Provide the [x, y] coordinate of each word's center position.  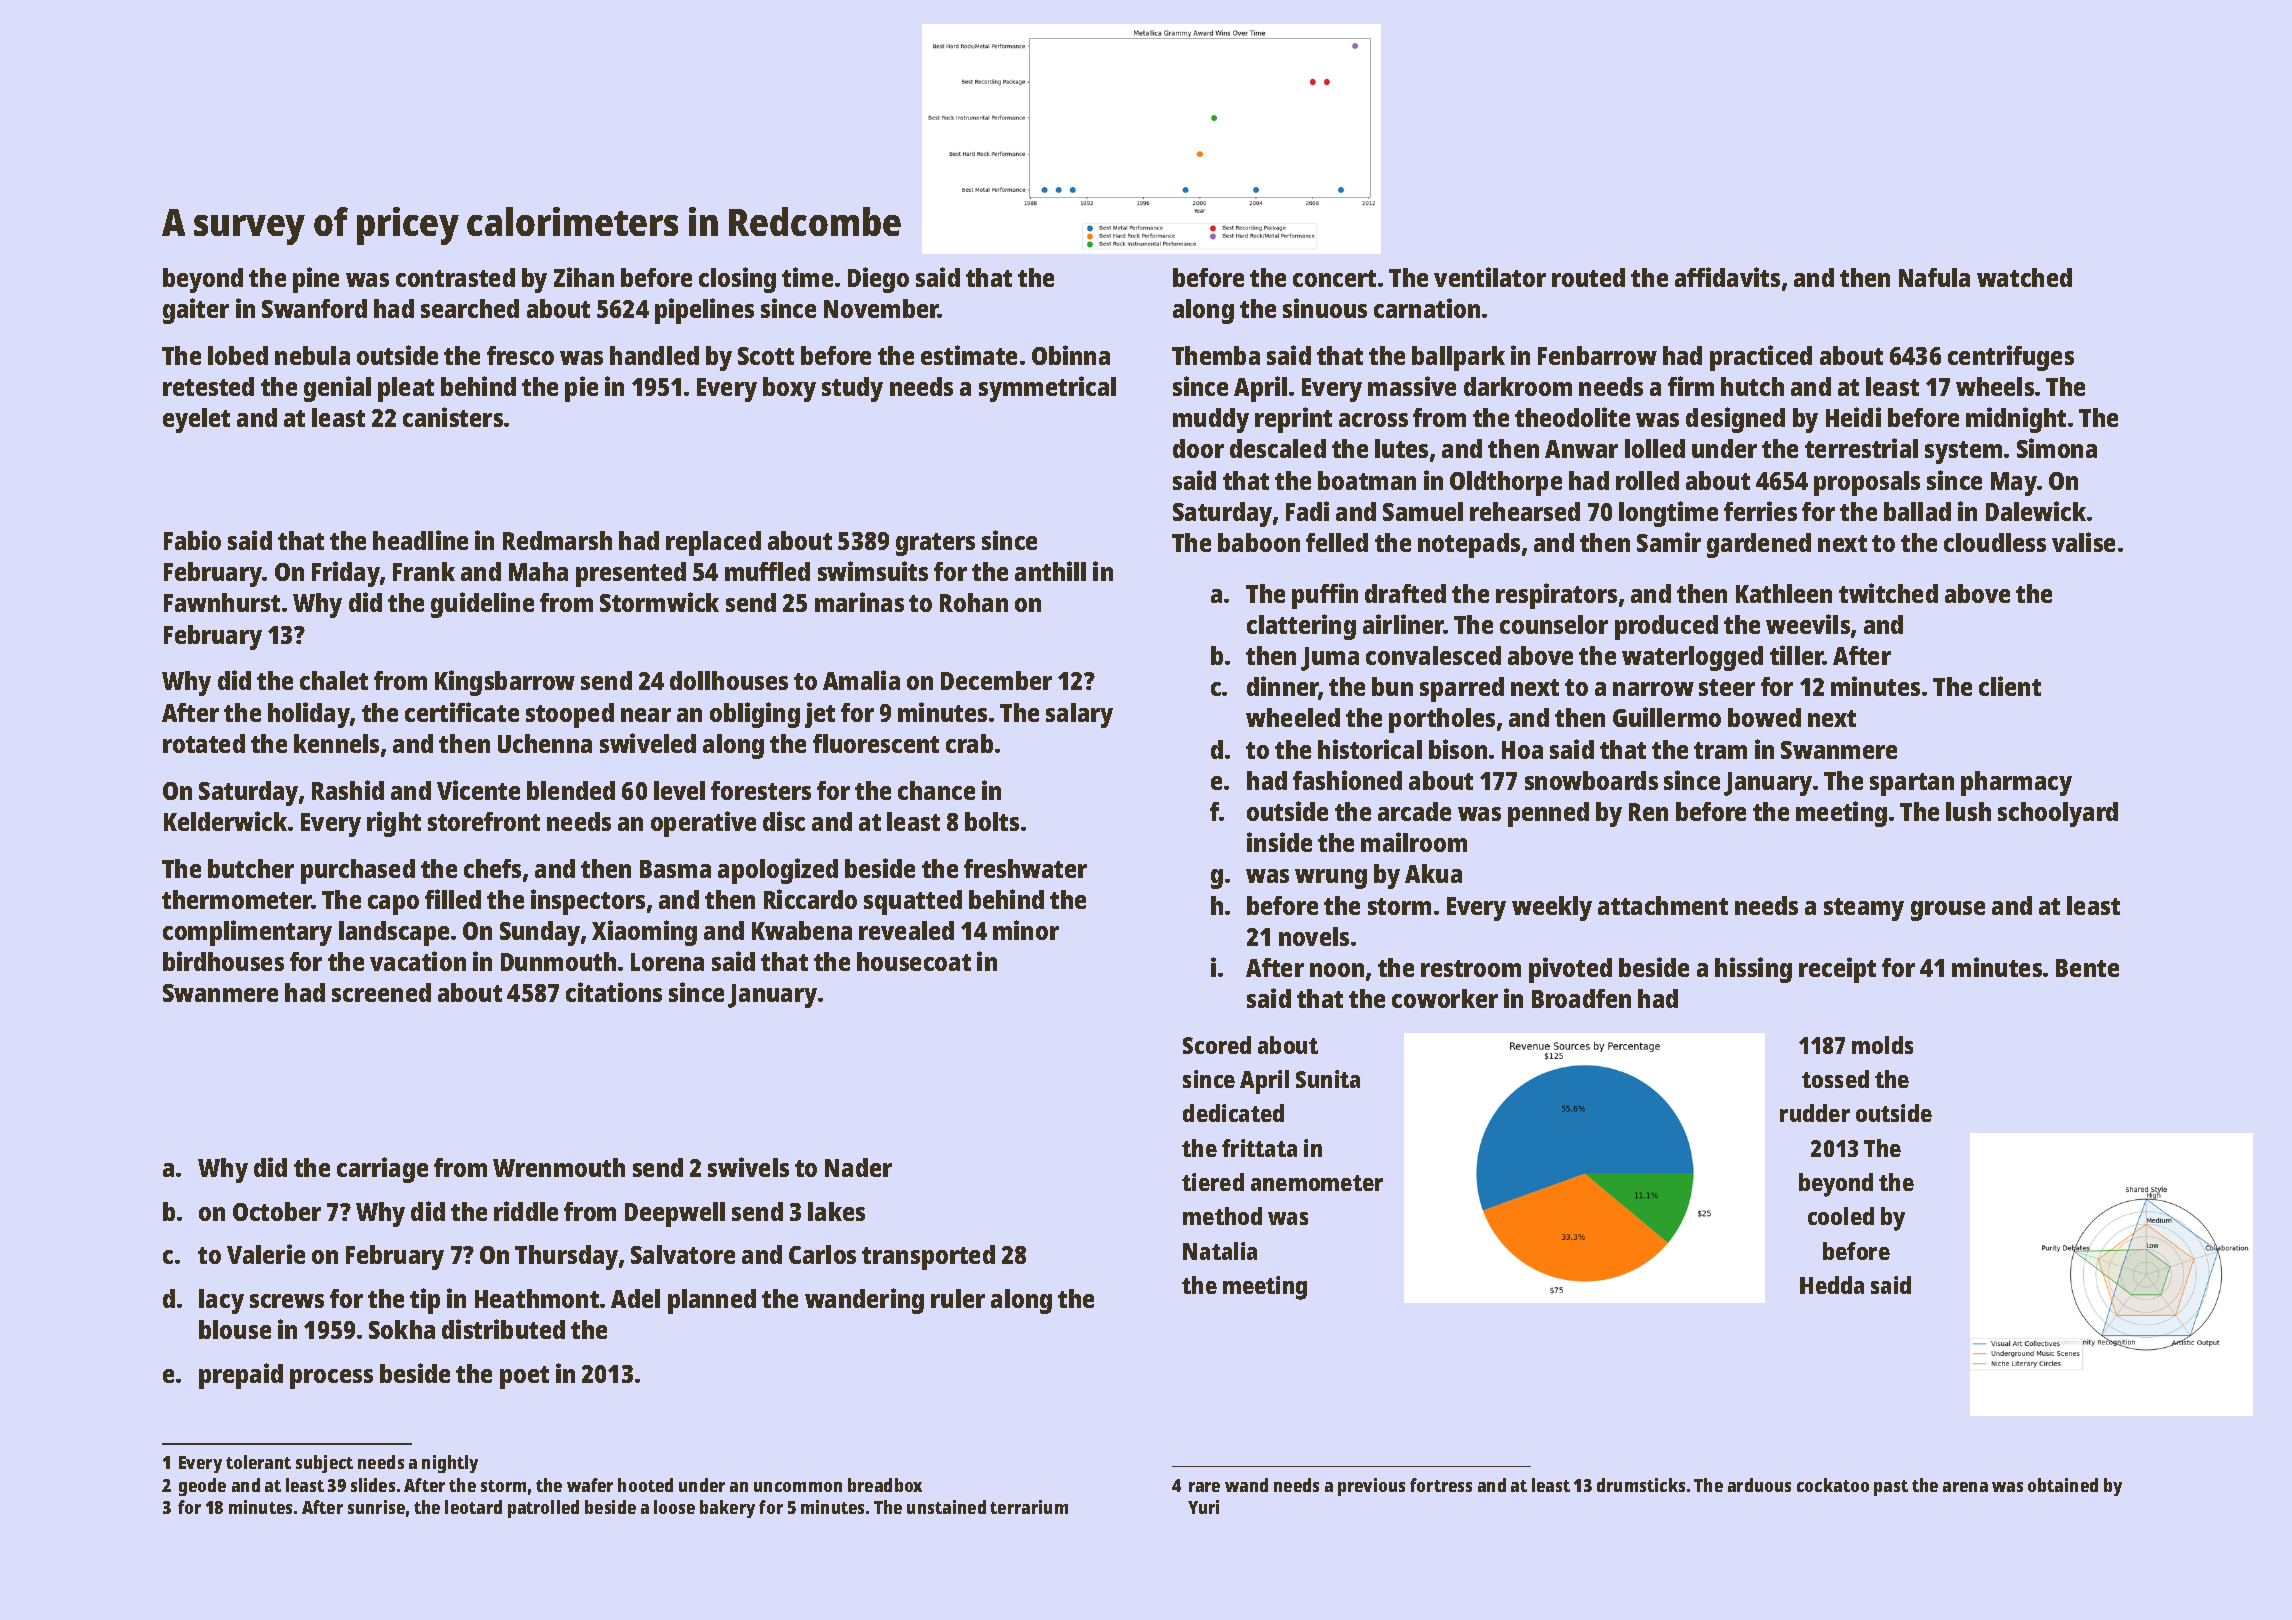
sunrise [376, 1507]
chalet [334, 680]
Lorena [667, 962]
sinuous [1325, 308]
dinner [1283, 687]
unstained [946, 1507]
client [2010, 686]
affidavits [1727, 277]
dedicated [1233, 1113]
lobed [238, 355]
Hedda [1832, 1285]
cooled [1841, 1216]
